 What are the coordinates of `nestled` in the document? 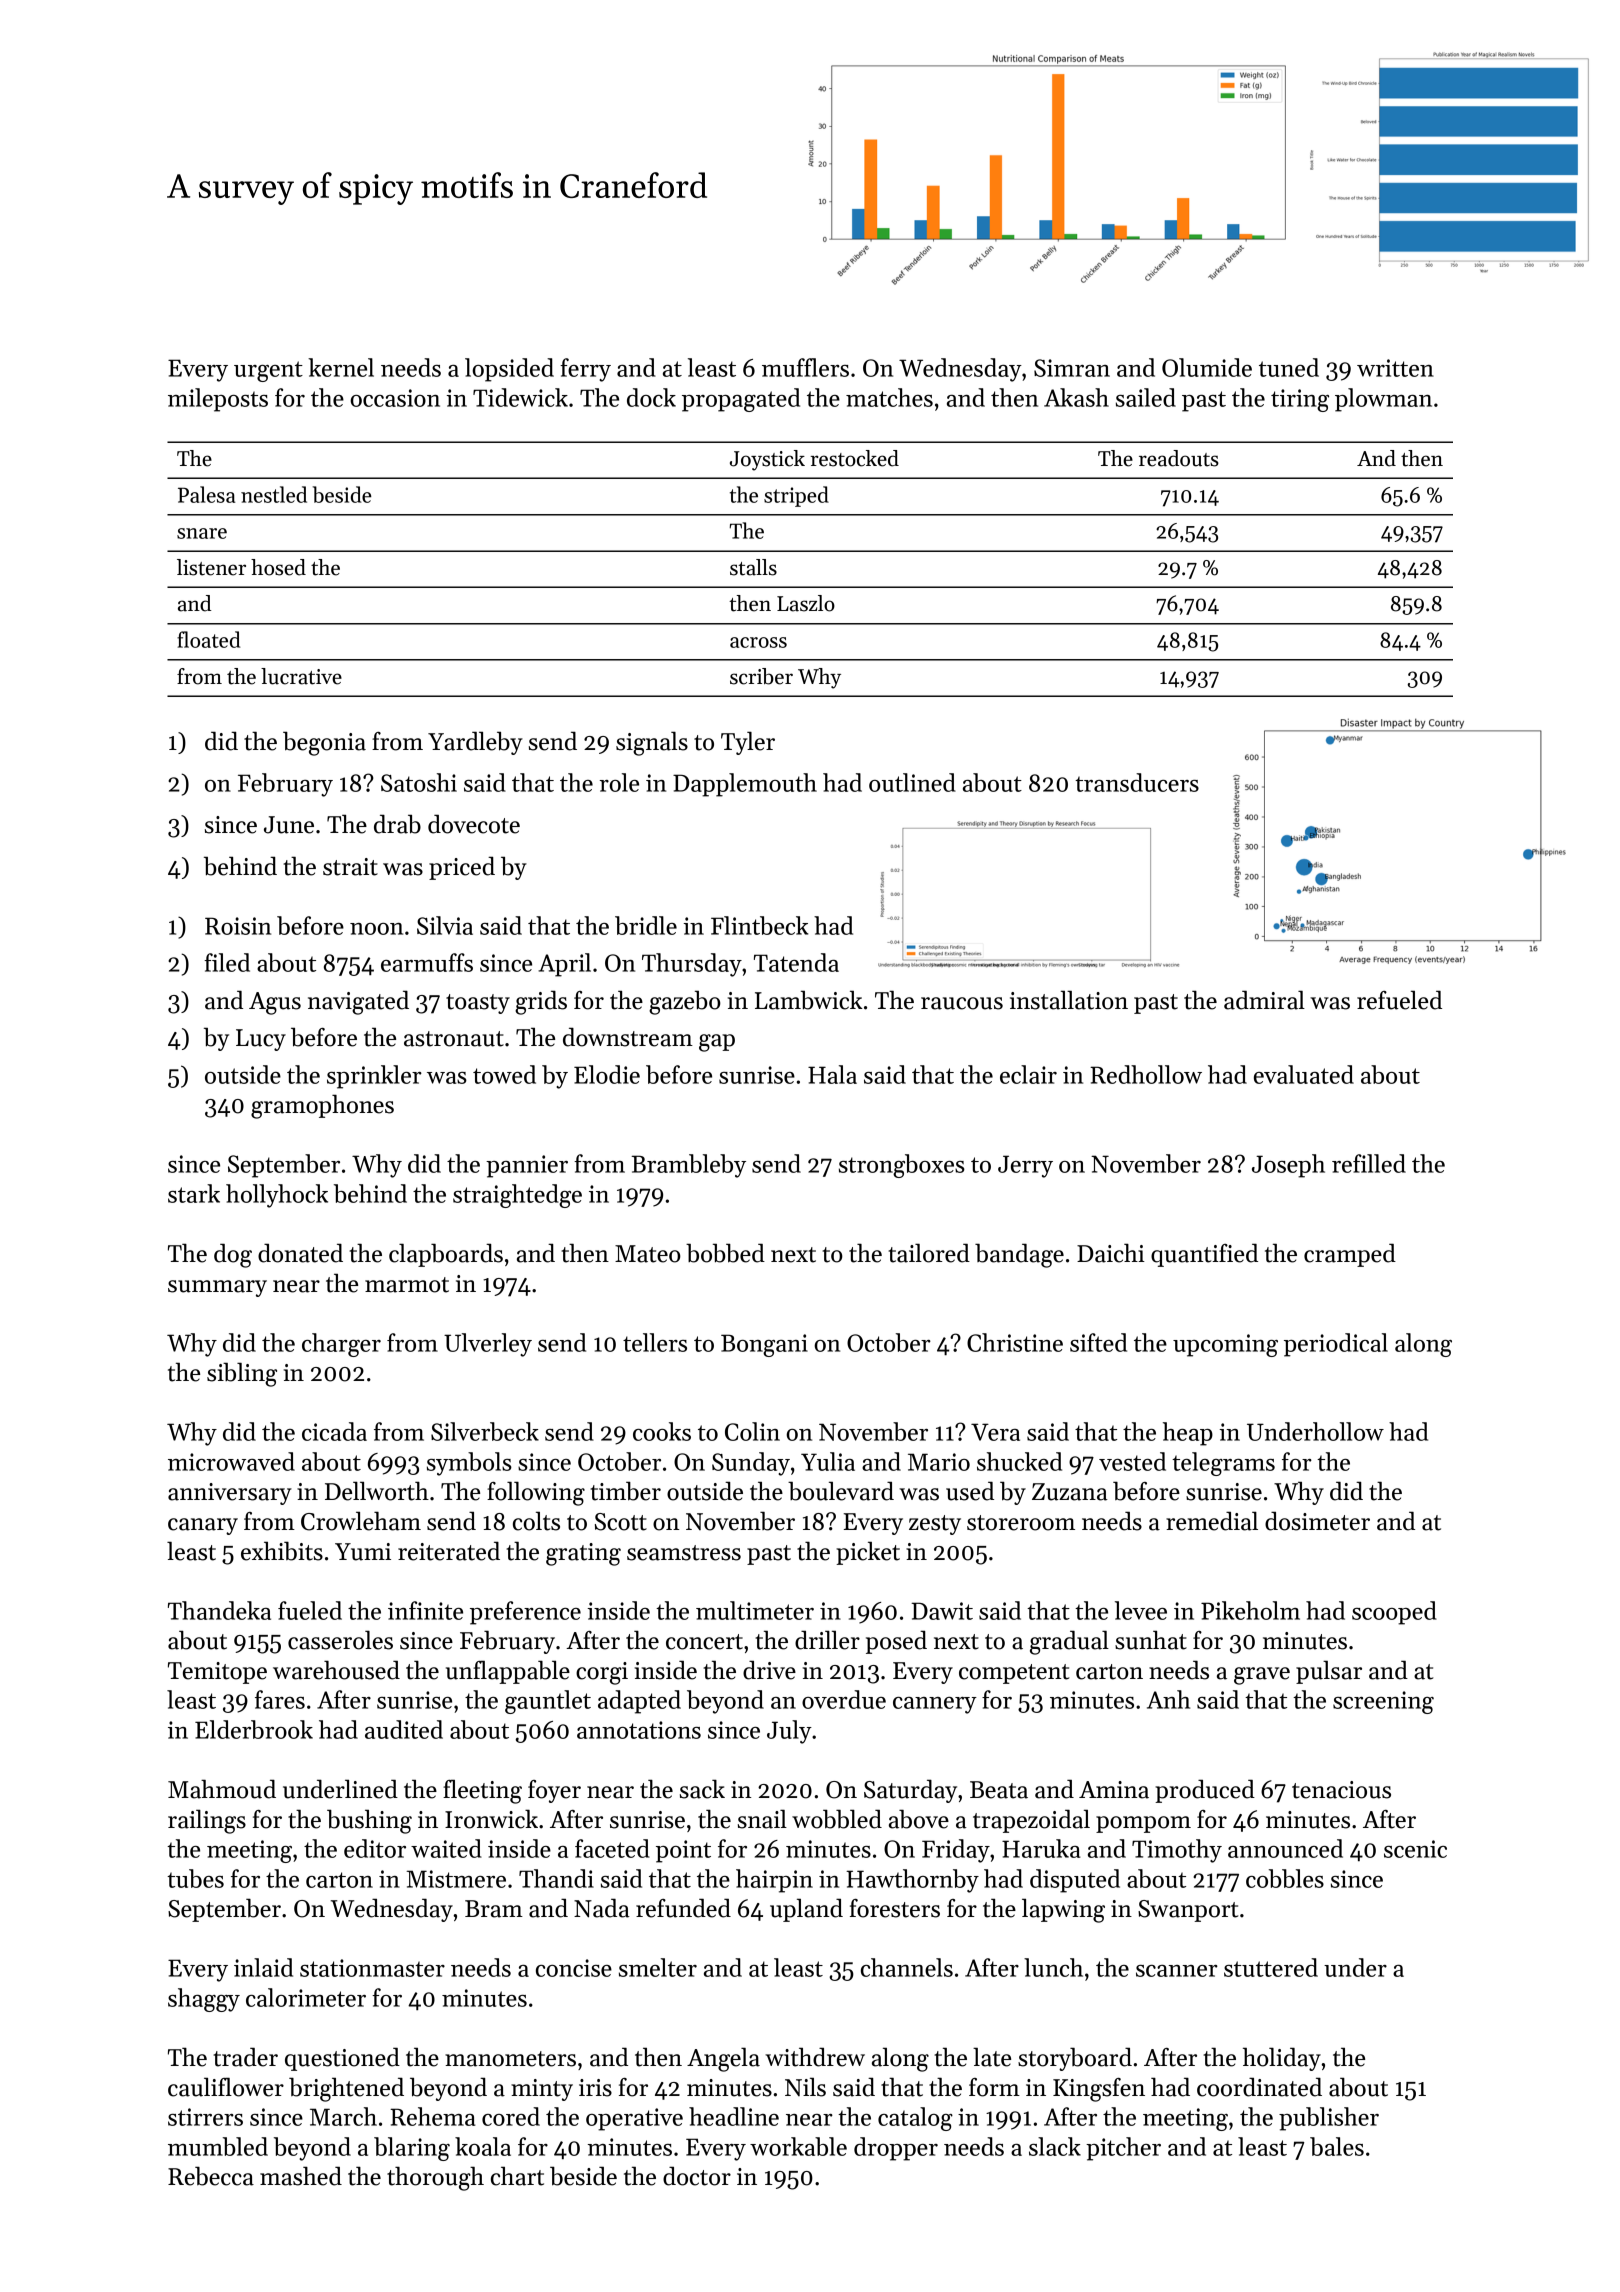 It's located at (274, 494).
